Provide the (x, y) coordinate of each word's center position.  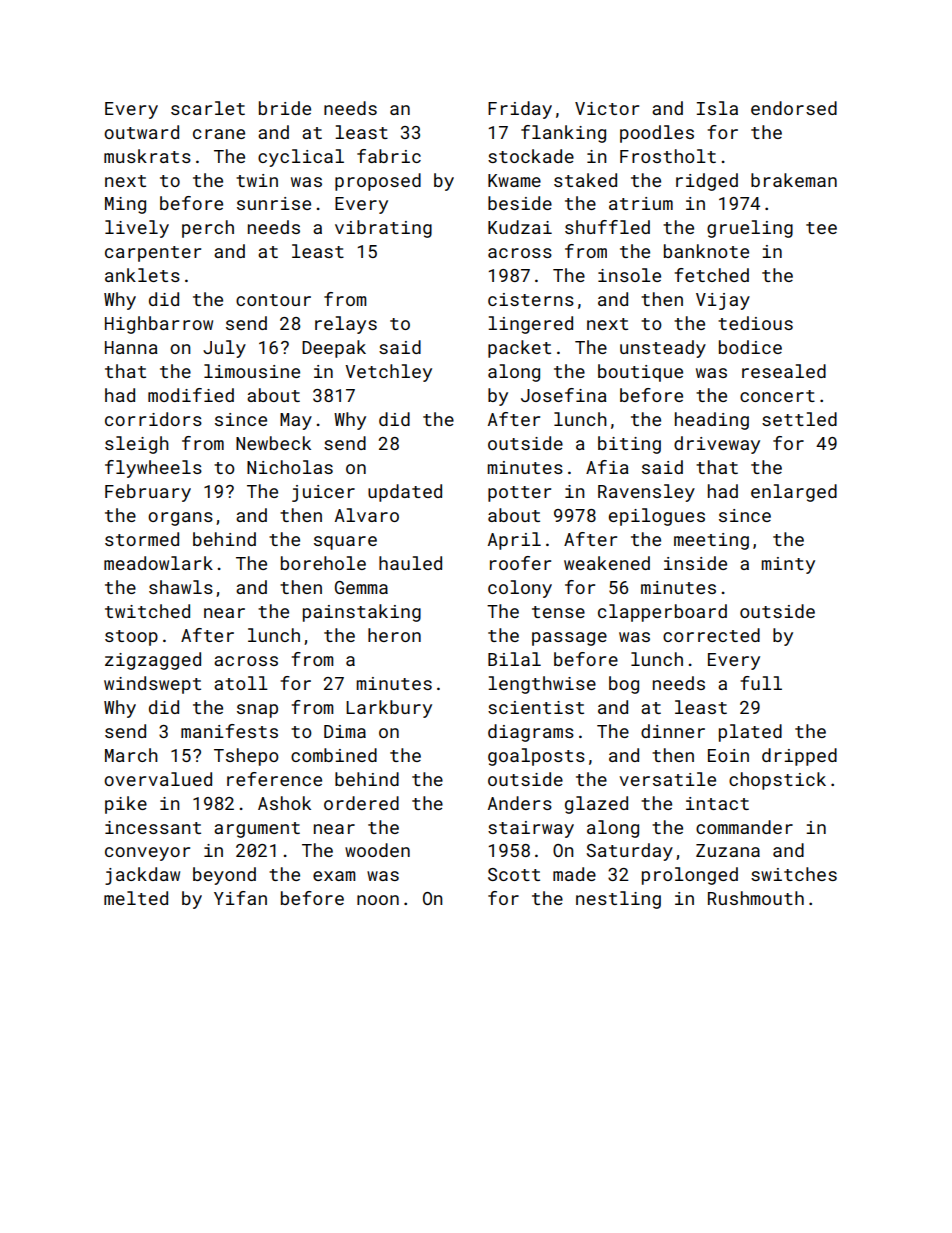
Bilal (514, 659)
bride (285, 108)
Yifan (240, 898)
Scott (514, 874)
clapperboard (662, 613)
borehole (323, 563)
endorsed (794, 108)
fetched (712, 275)
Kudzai (520, 227)
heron (394, 635)
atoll (241, 683)
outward (141, 132)
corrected (711, 635)
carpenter (153, 254)
